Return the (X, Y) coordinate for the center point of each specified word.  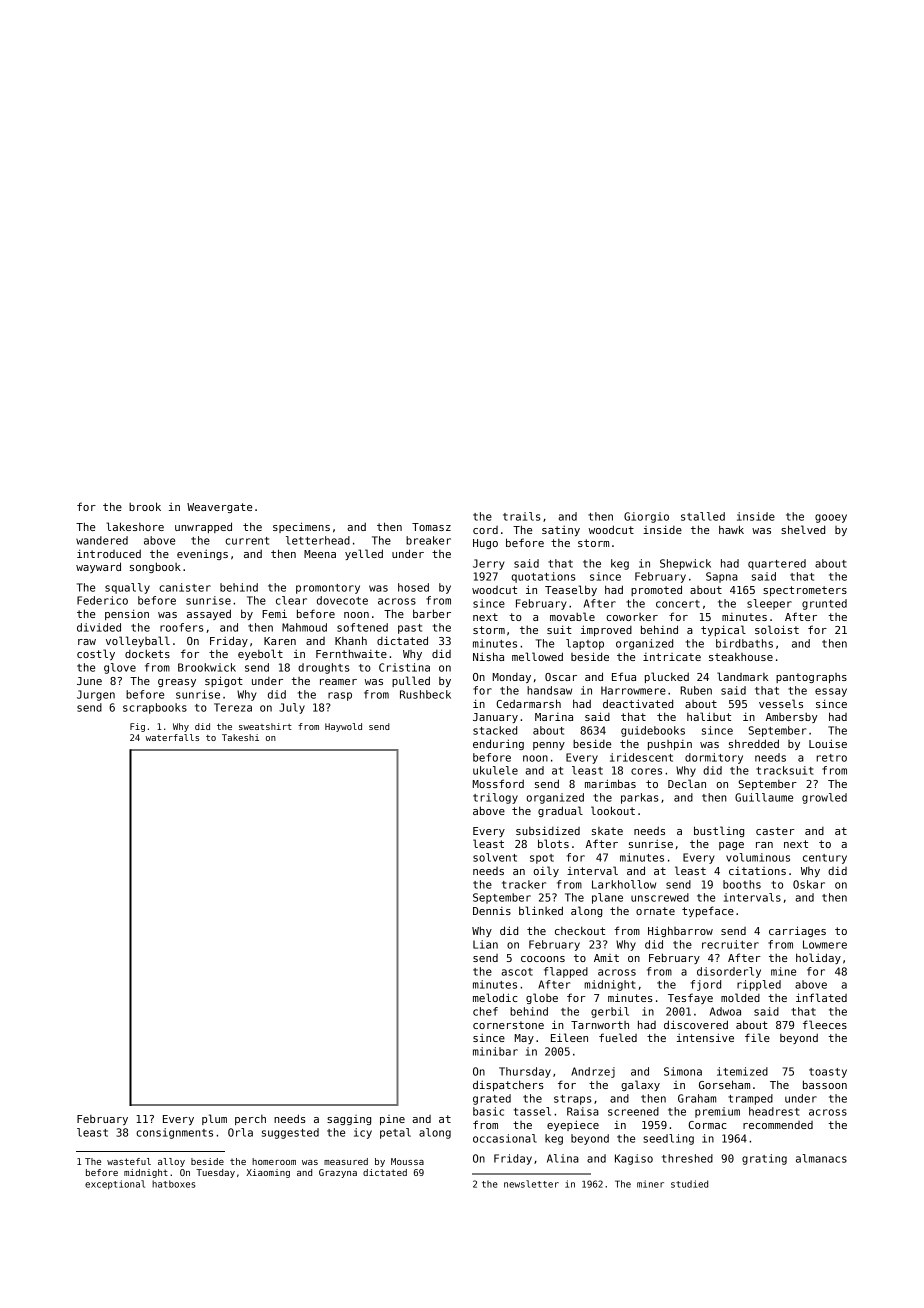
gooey (831, 518)
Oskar (809, 884)
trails (522, 516)
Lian (485, 944)
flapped (566, 972)
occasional (505, 1138)
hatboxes (173, 1184)
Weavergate (219, 508)
